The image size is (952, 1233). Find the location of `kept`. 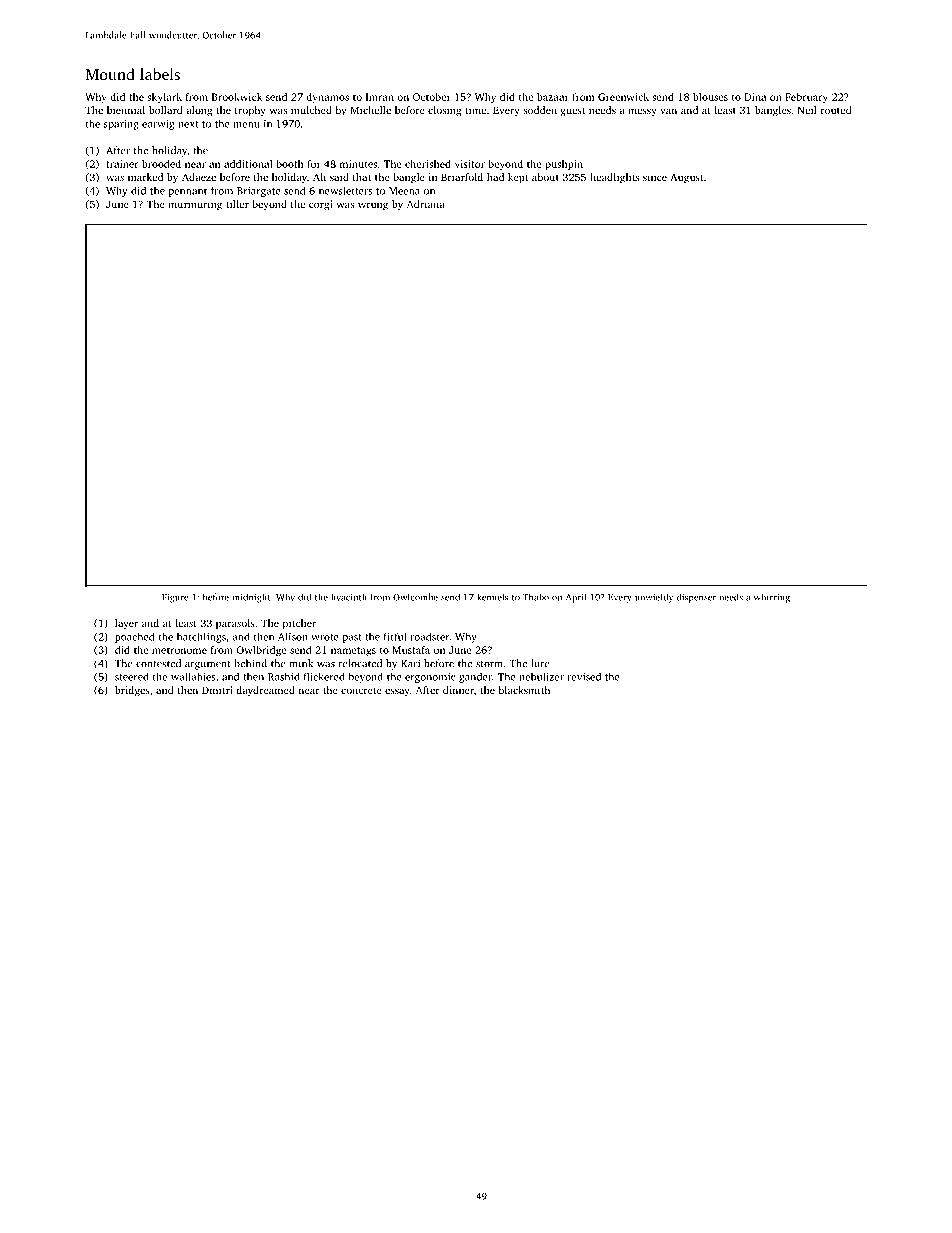

kept is located at coordinates (518, 178).
